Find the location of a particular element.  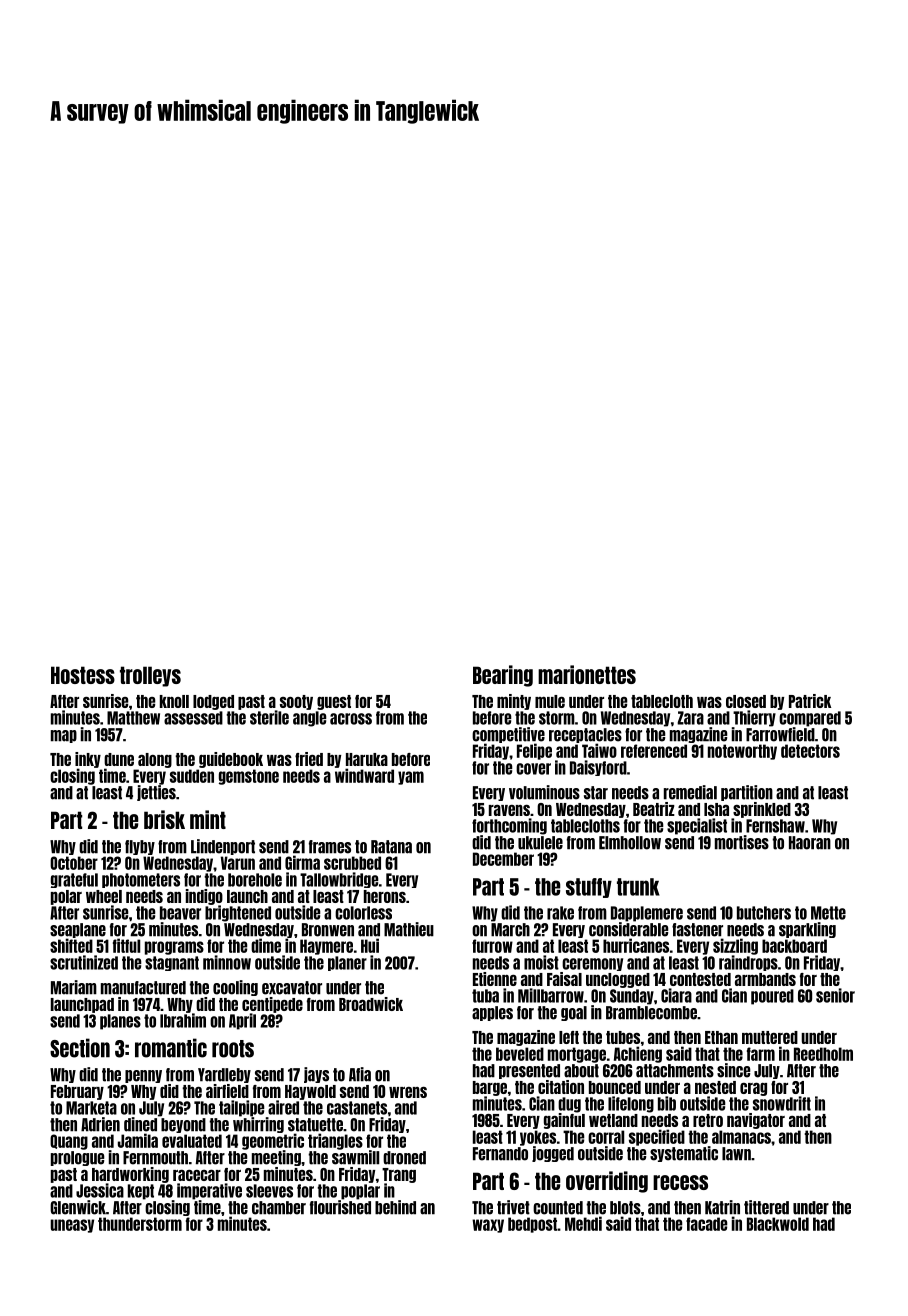

penny is located at coordinates (143, 1076).
